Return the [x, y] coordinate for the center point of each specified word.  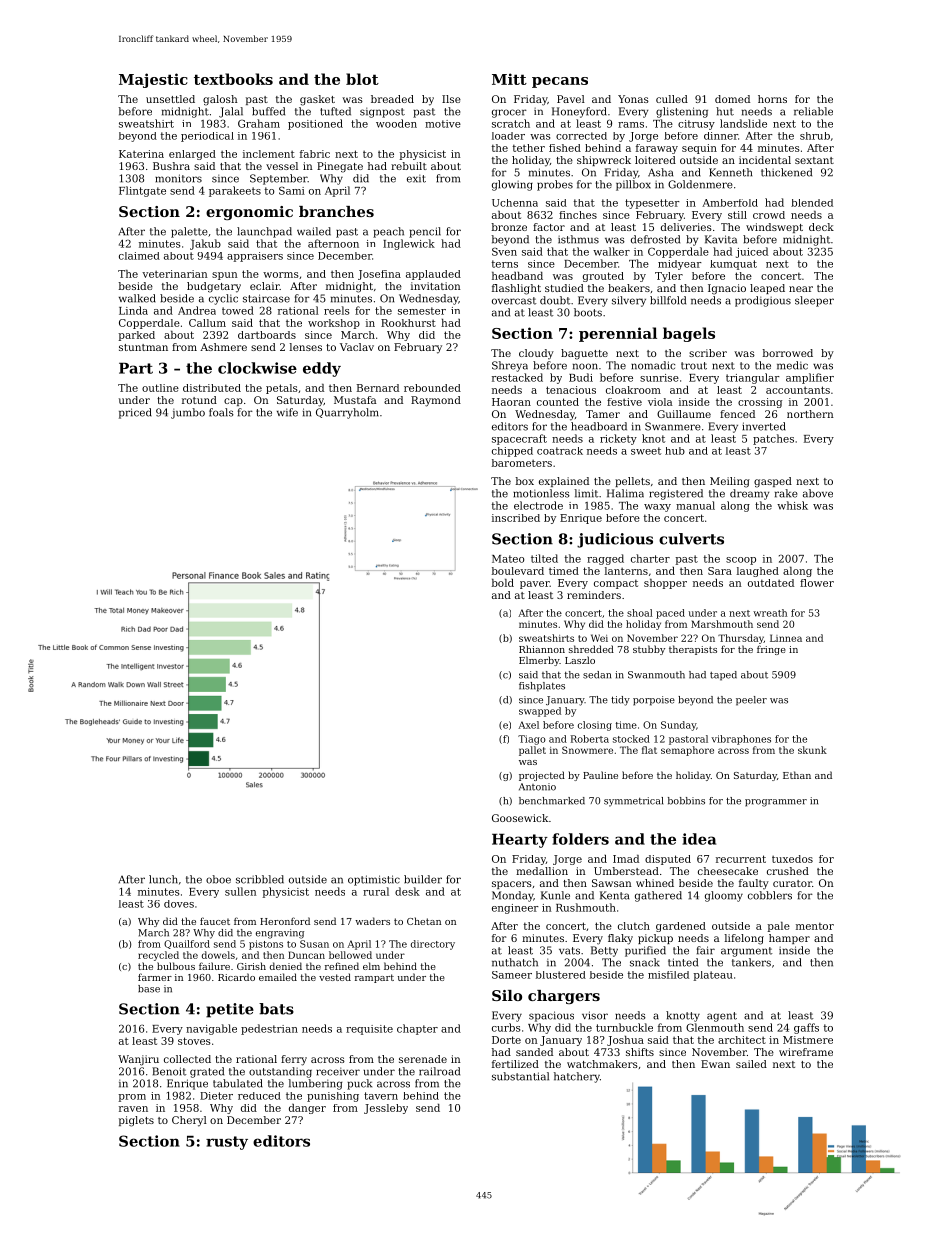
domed [732, 99]
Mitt [509, 79]
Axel [528, 725]
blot [362, 79]
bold [503, 583]
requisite [369, 1030]
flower [817, 583]
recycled [158, 956]
